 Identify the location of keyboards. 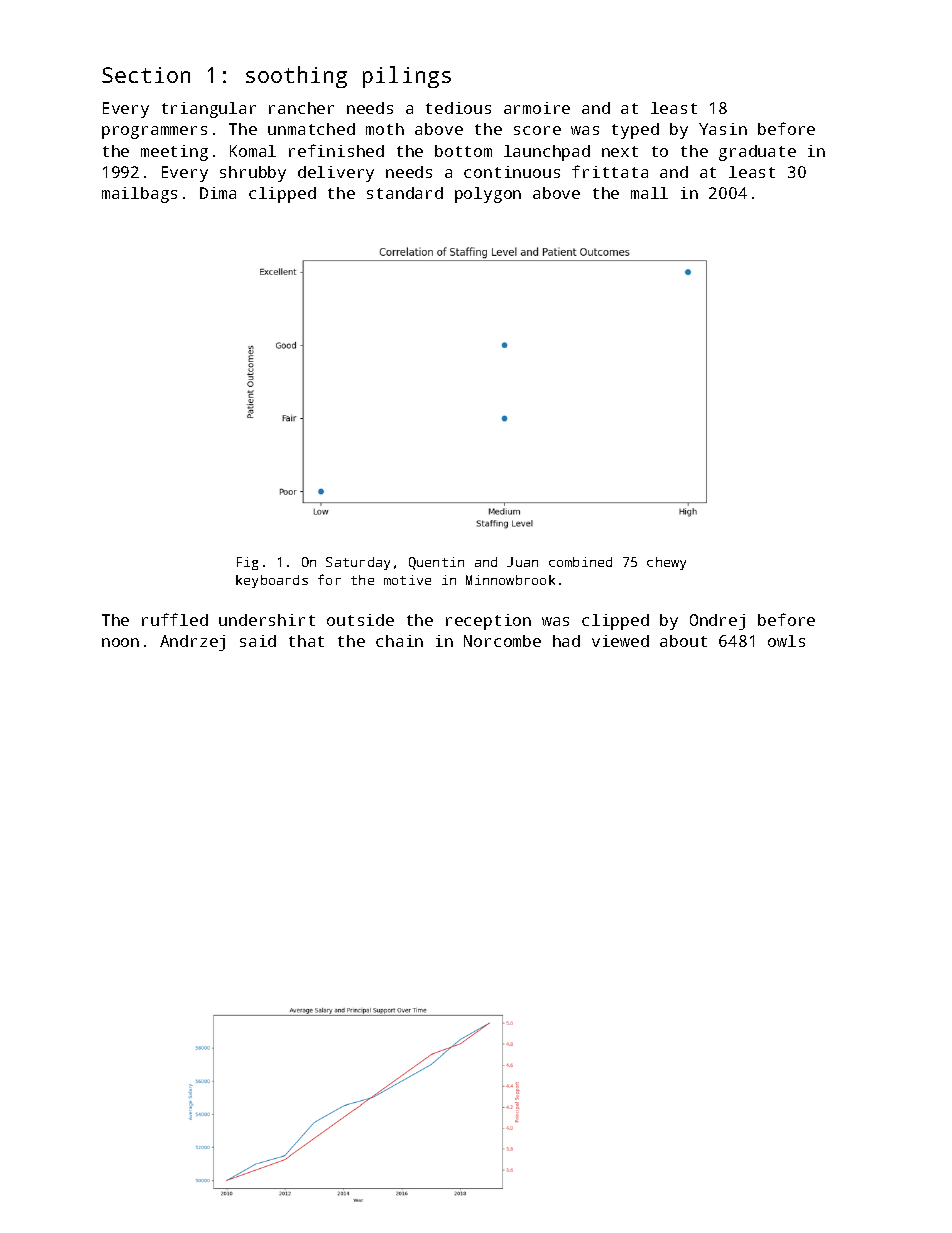
(272, 581).
